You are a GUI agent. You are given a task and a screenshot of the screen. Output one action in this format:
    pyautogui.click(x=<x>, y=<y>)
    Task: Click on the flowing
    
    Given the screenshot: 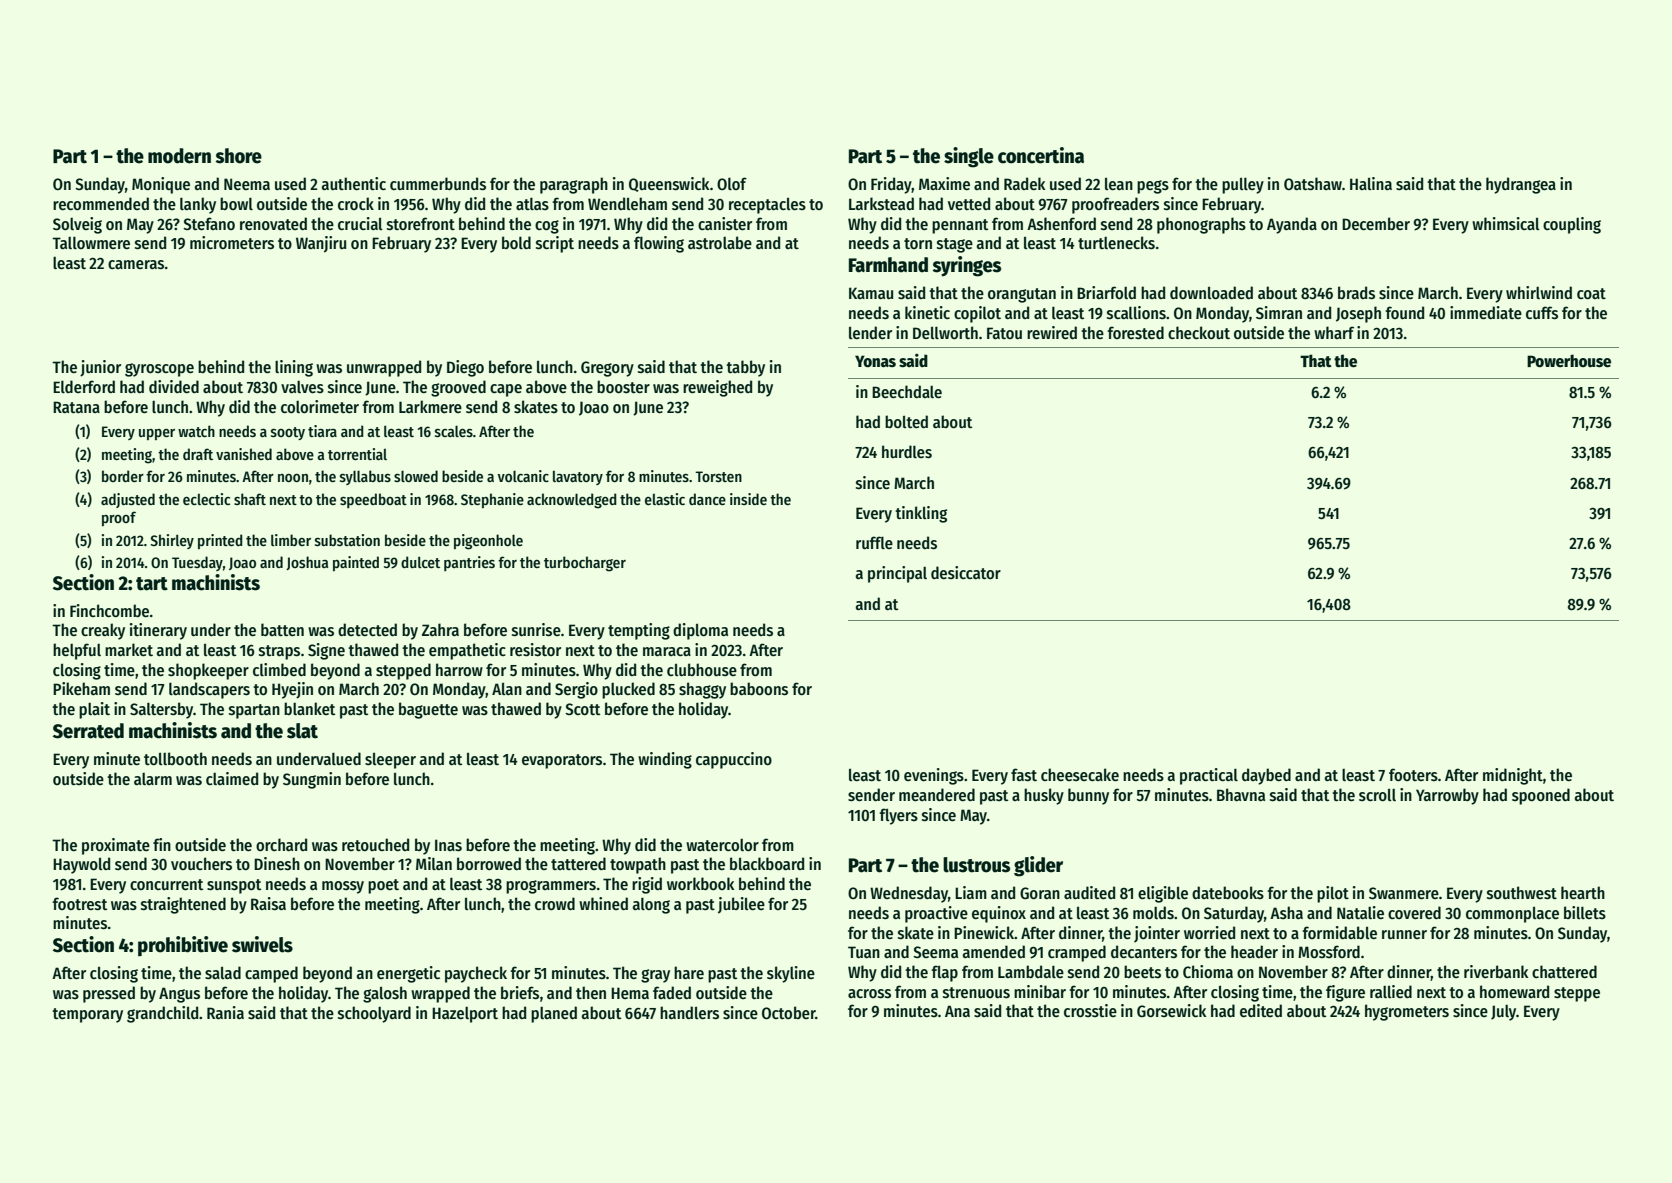 What is the action you would take?
    pyautogui.click(x=659, y=244)
